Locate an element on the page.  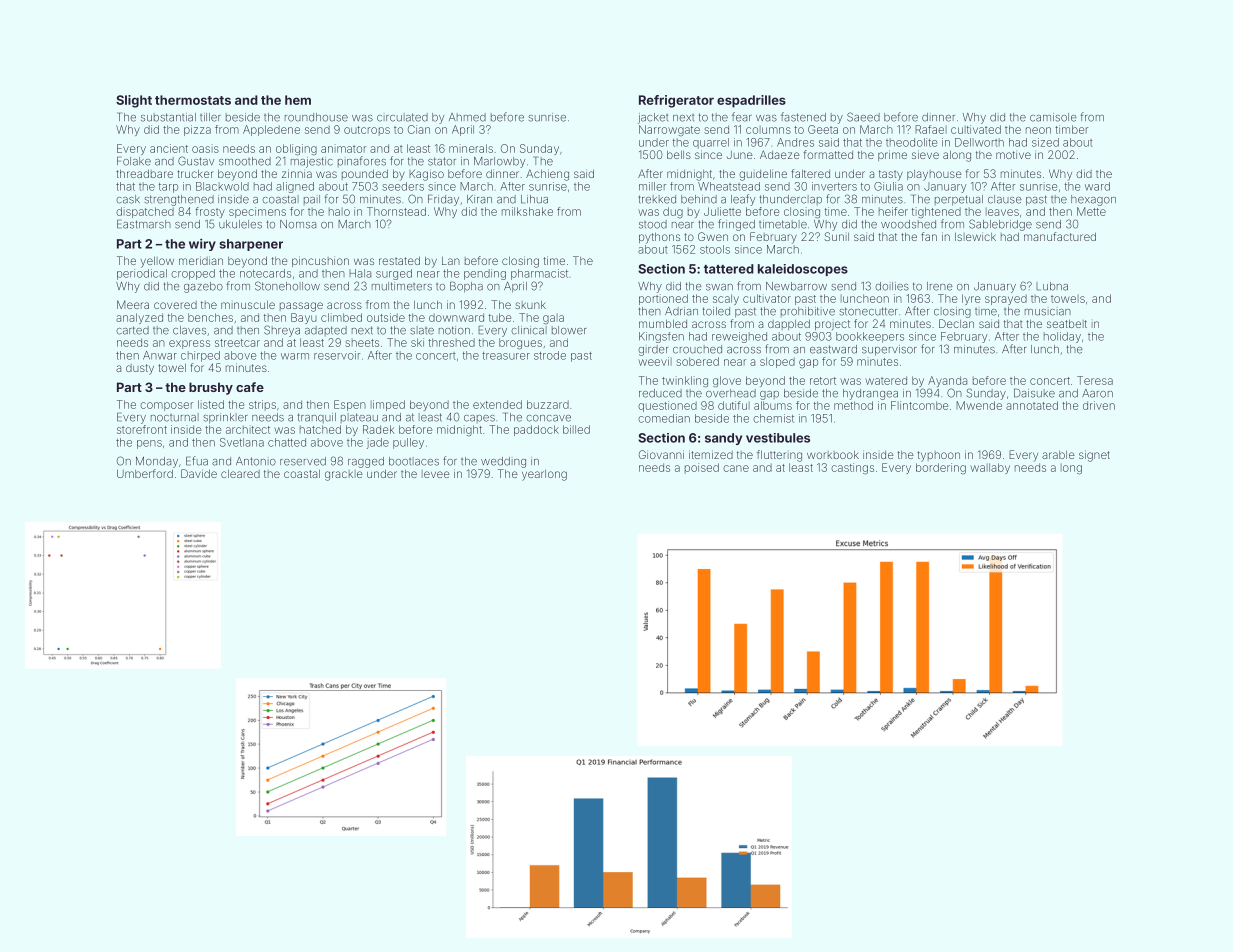
circulated is located at coordinates (402, 117).
